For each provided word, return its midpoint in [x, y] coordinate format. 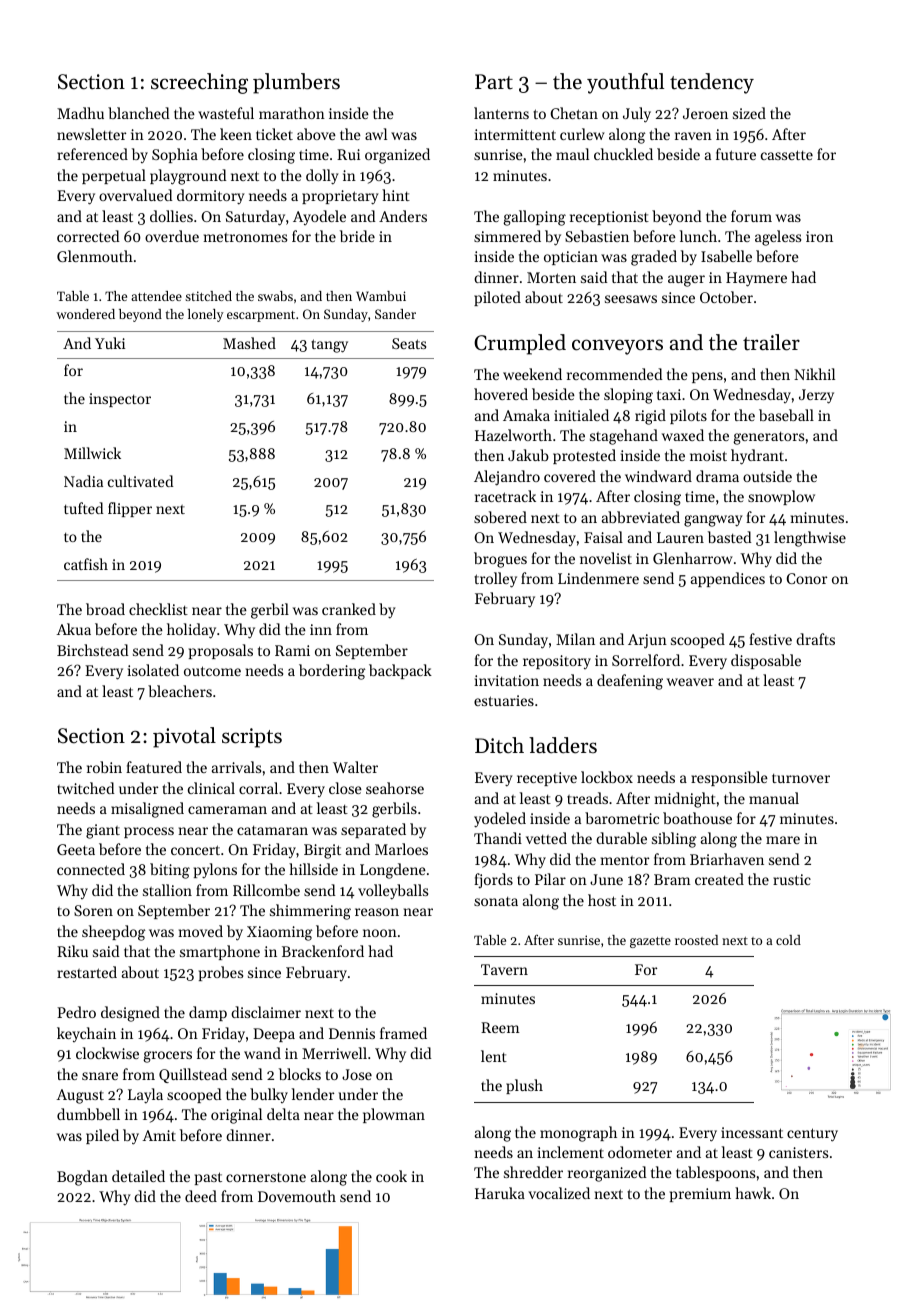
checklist [158, 609]
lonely [206, 315]
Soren [93, 910]
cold [788, 940]
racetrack [505, 496]
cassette [787, 155]
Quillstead [193, 1075]
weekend [532, 374]
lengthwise [810, 539]
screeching [199, 83]
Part [494, 81]
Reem [500, 1027]
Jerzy [816, 396]
